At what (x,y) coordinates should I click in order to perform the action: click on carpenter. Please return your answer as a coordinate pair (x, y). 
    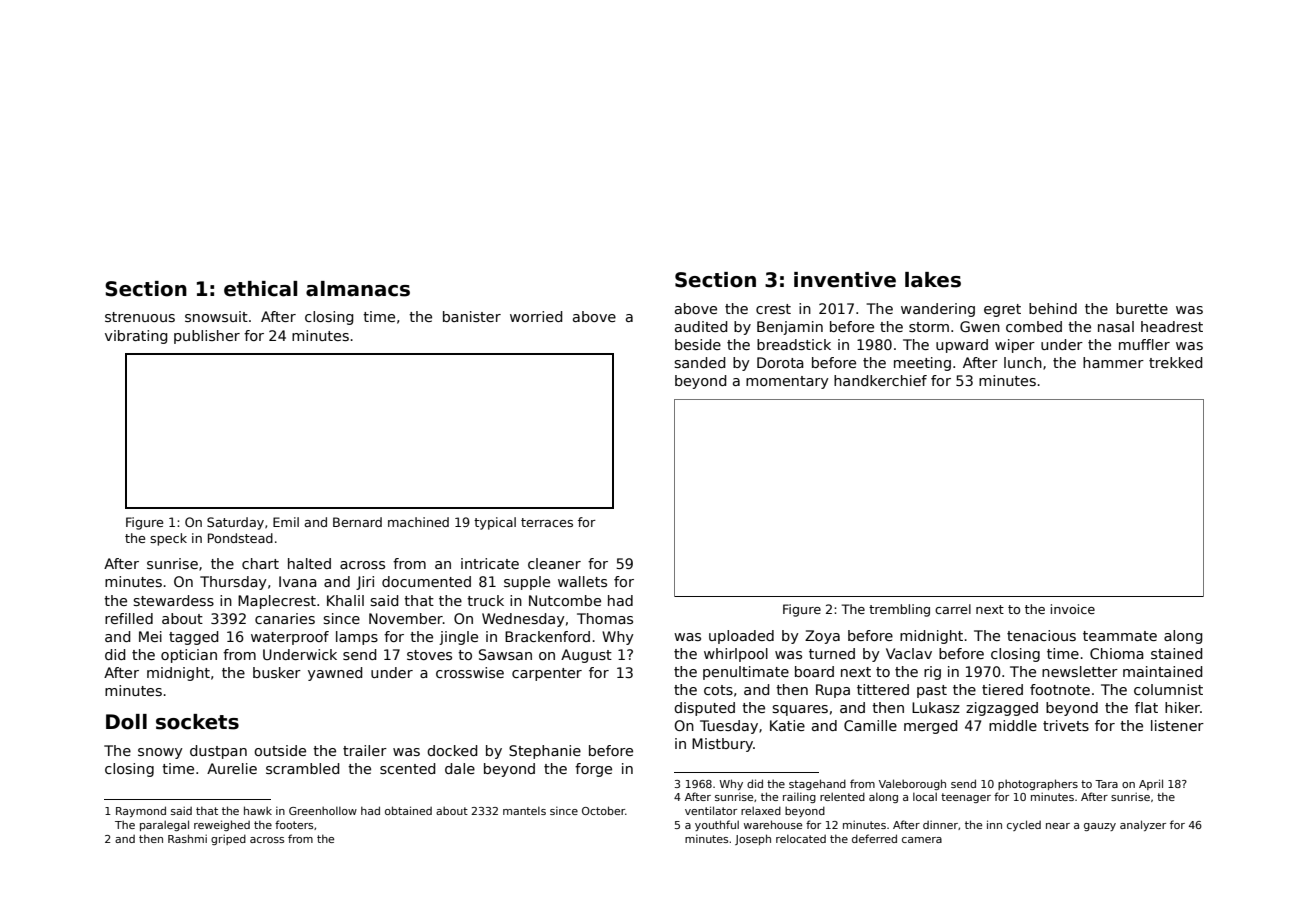
    Looking at the image, I should click on (547, 674).
